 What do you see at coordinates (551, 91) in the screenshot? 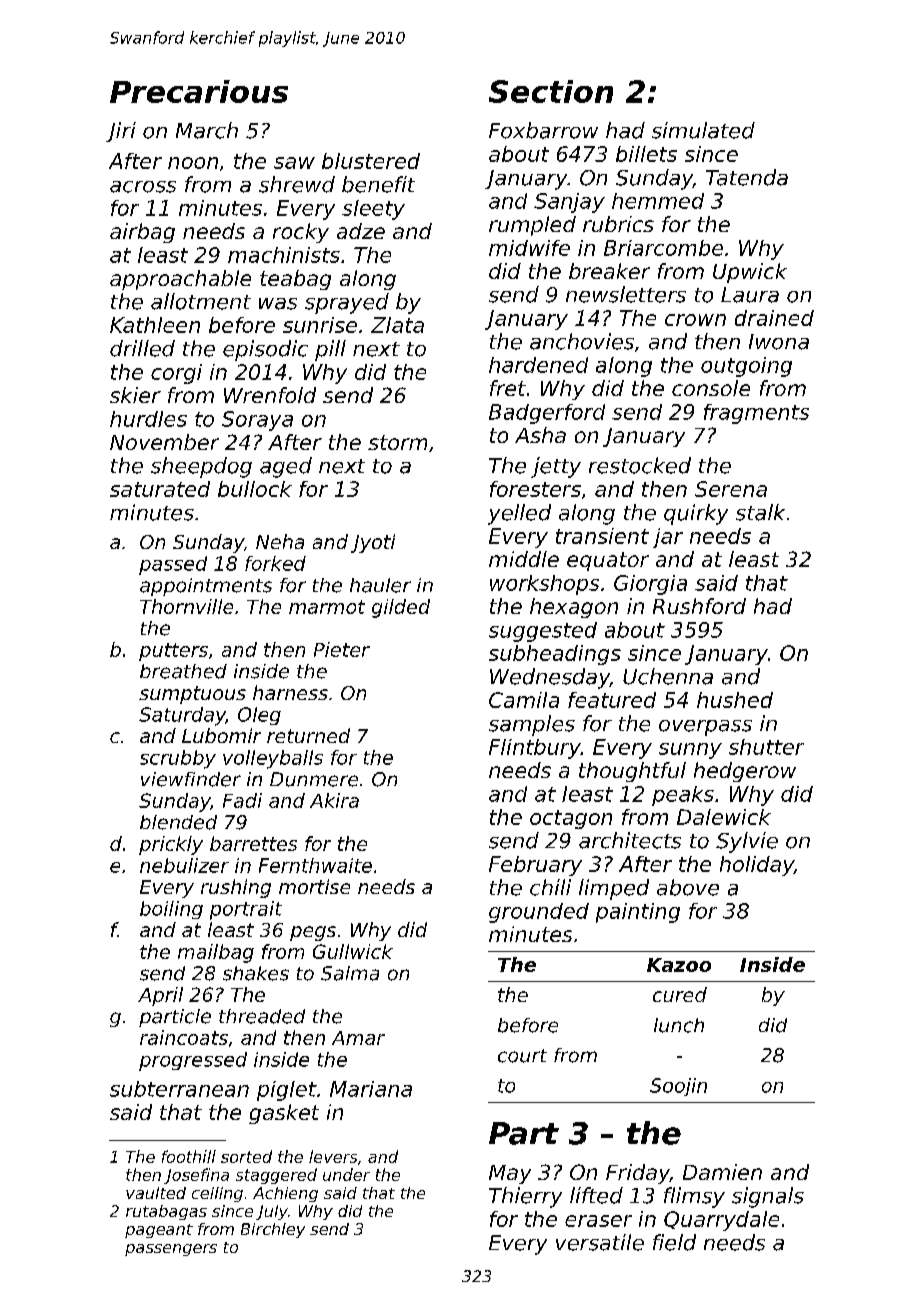
I see `Section` at bounding box center [551, 91].
